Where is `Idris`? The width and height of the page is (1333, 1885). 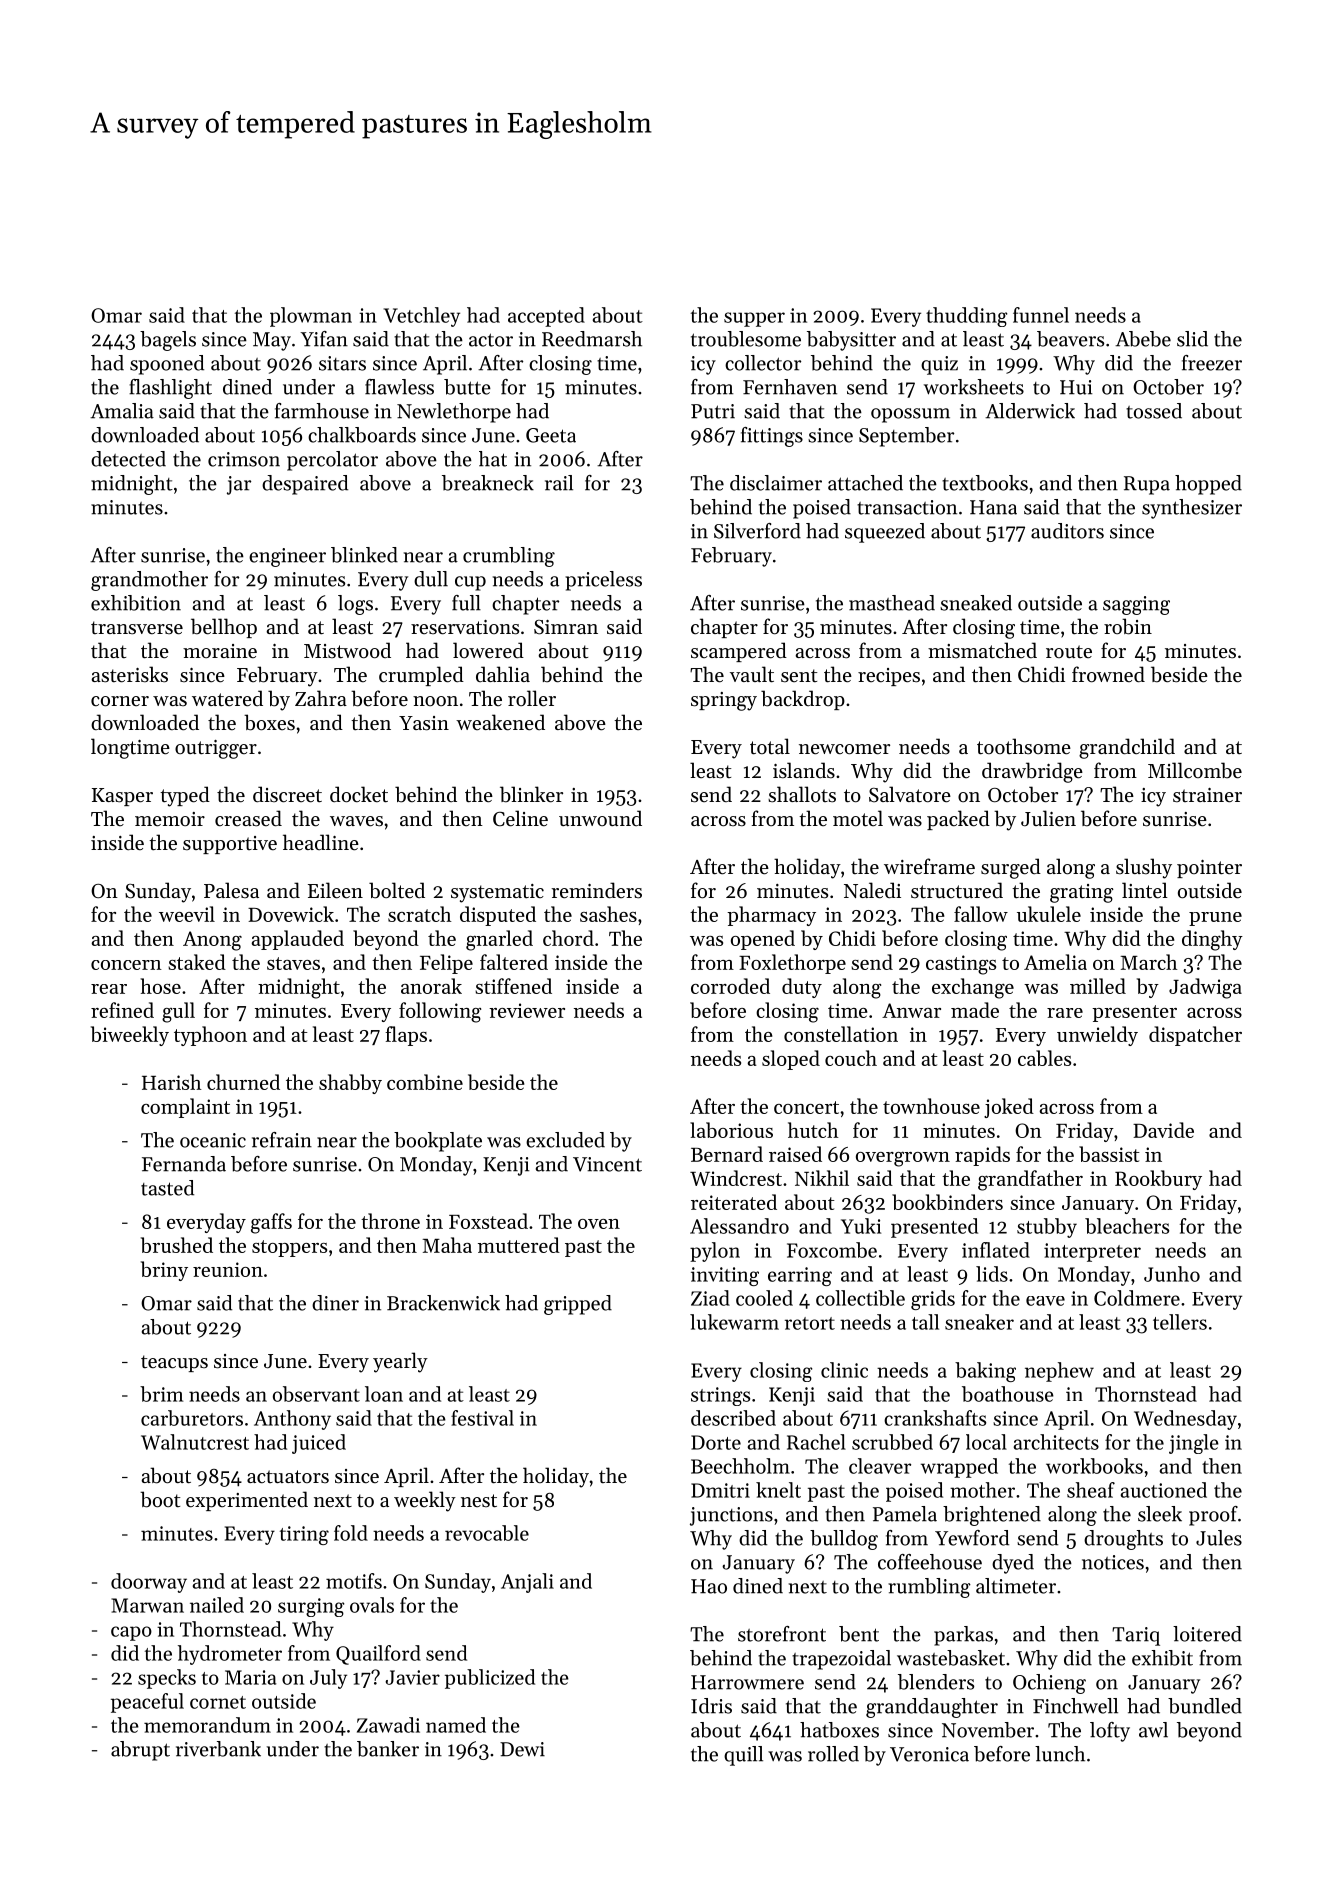 Idris is located at coordinates (711, 1706).
